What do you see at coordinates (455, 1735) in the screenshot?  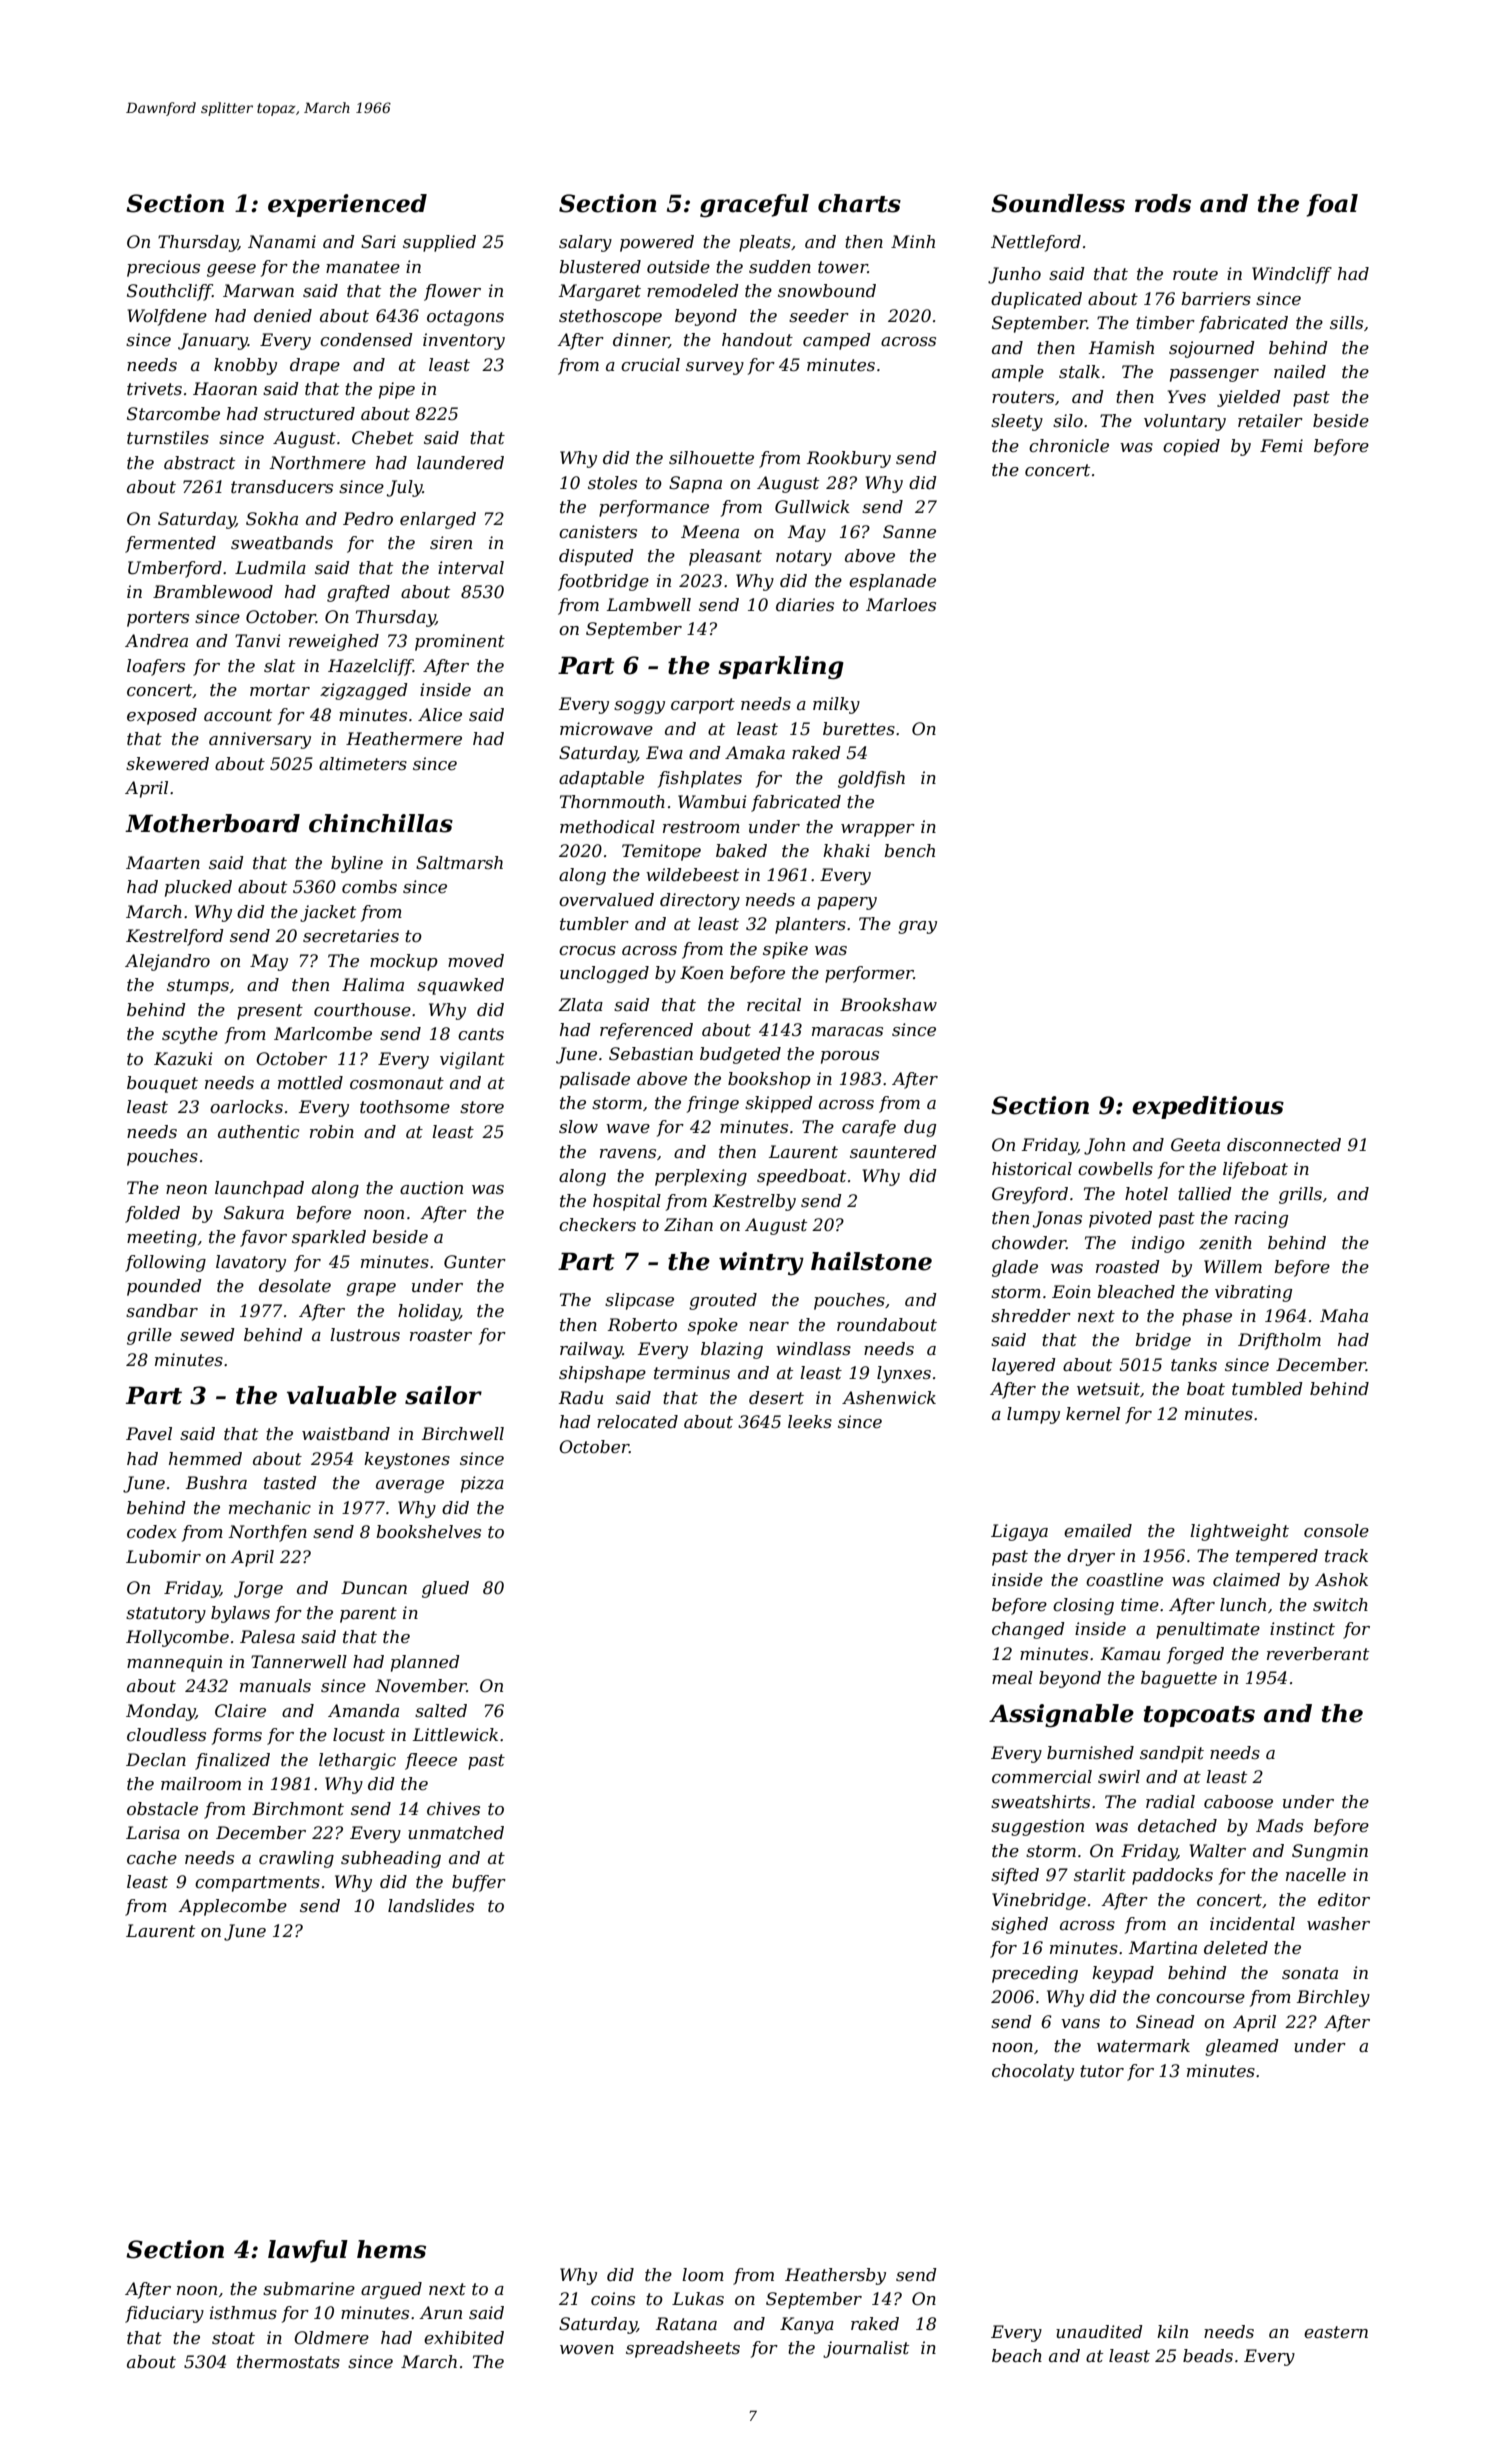 I see `Littlewick` at bounding box center [455, 1735].
